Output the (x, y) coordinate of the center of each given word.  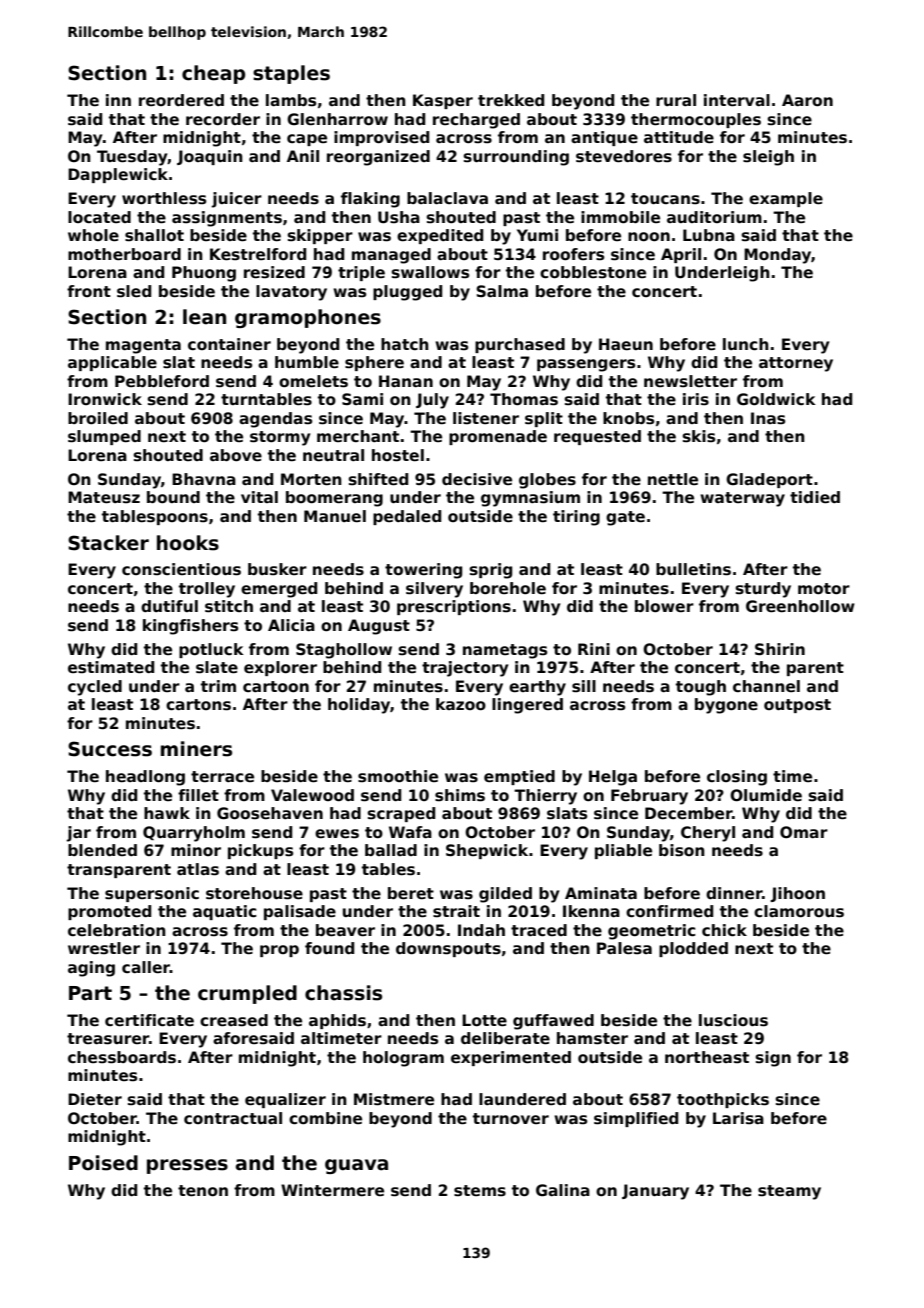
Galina (563, 1190)
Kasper (443, 101)
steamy (789, 1192)
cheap (213, 74)
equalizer (285, 1100)
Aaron (807, 100)
